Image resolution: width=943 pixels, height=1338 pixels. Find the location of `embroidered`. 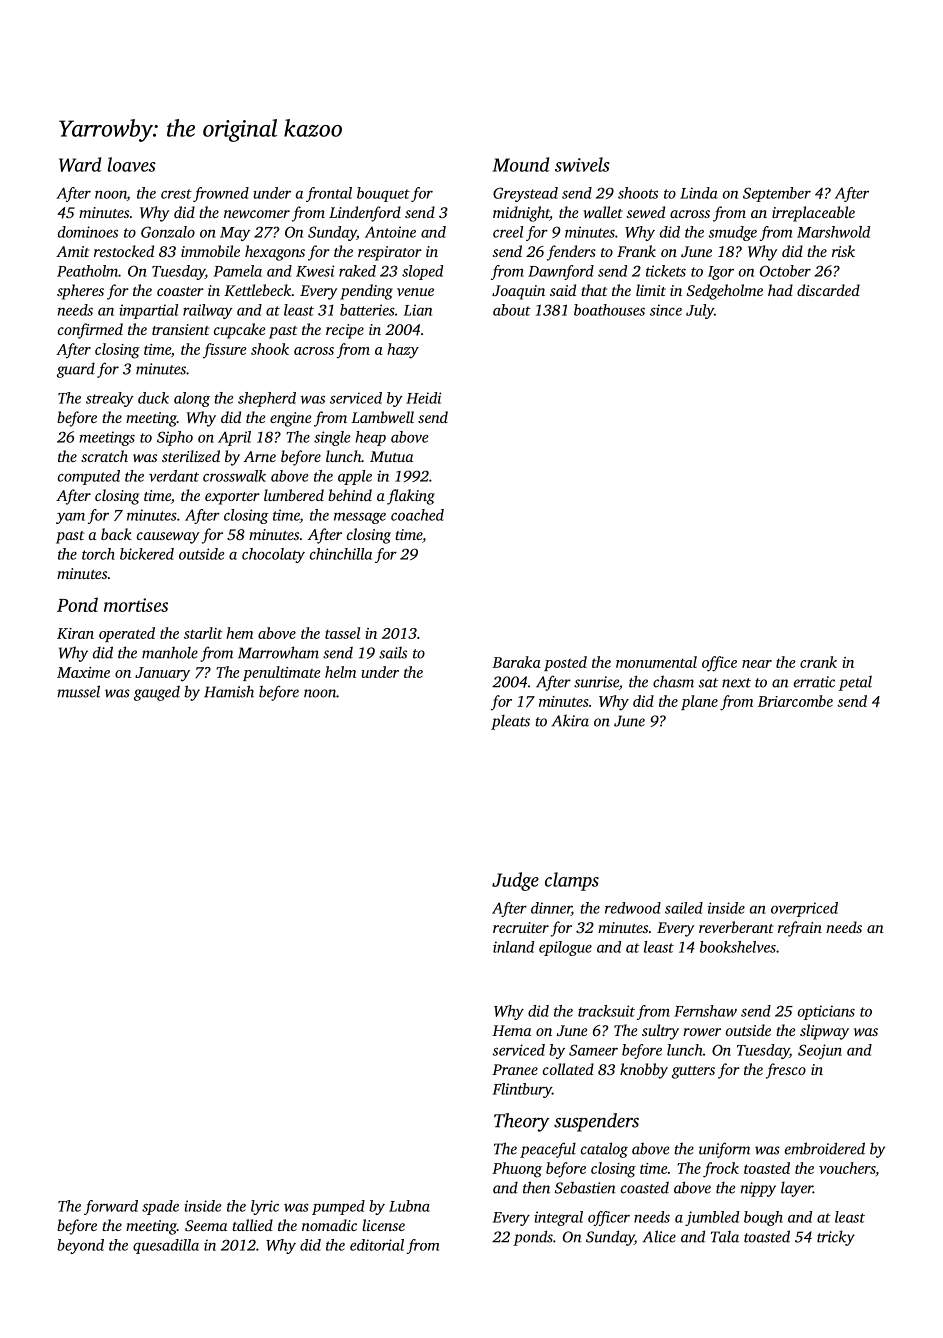

embroidered is located at coordinates (825, 1148).
